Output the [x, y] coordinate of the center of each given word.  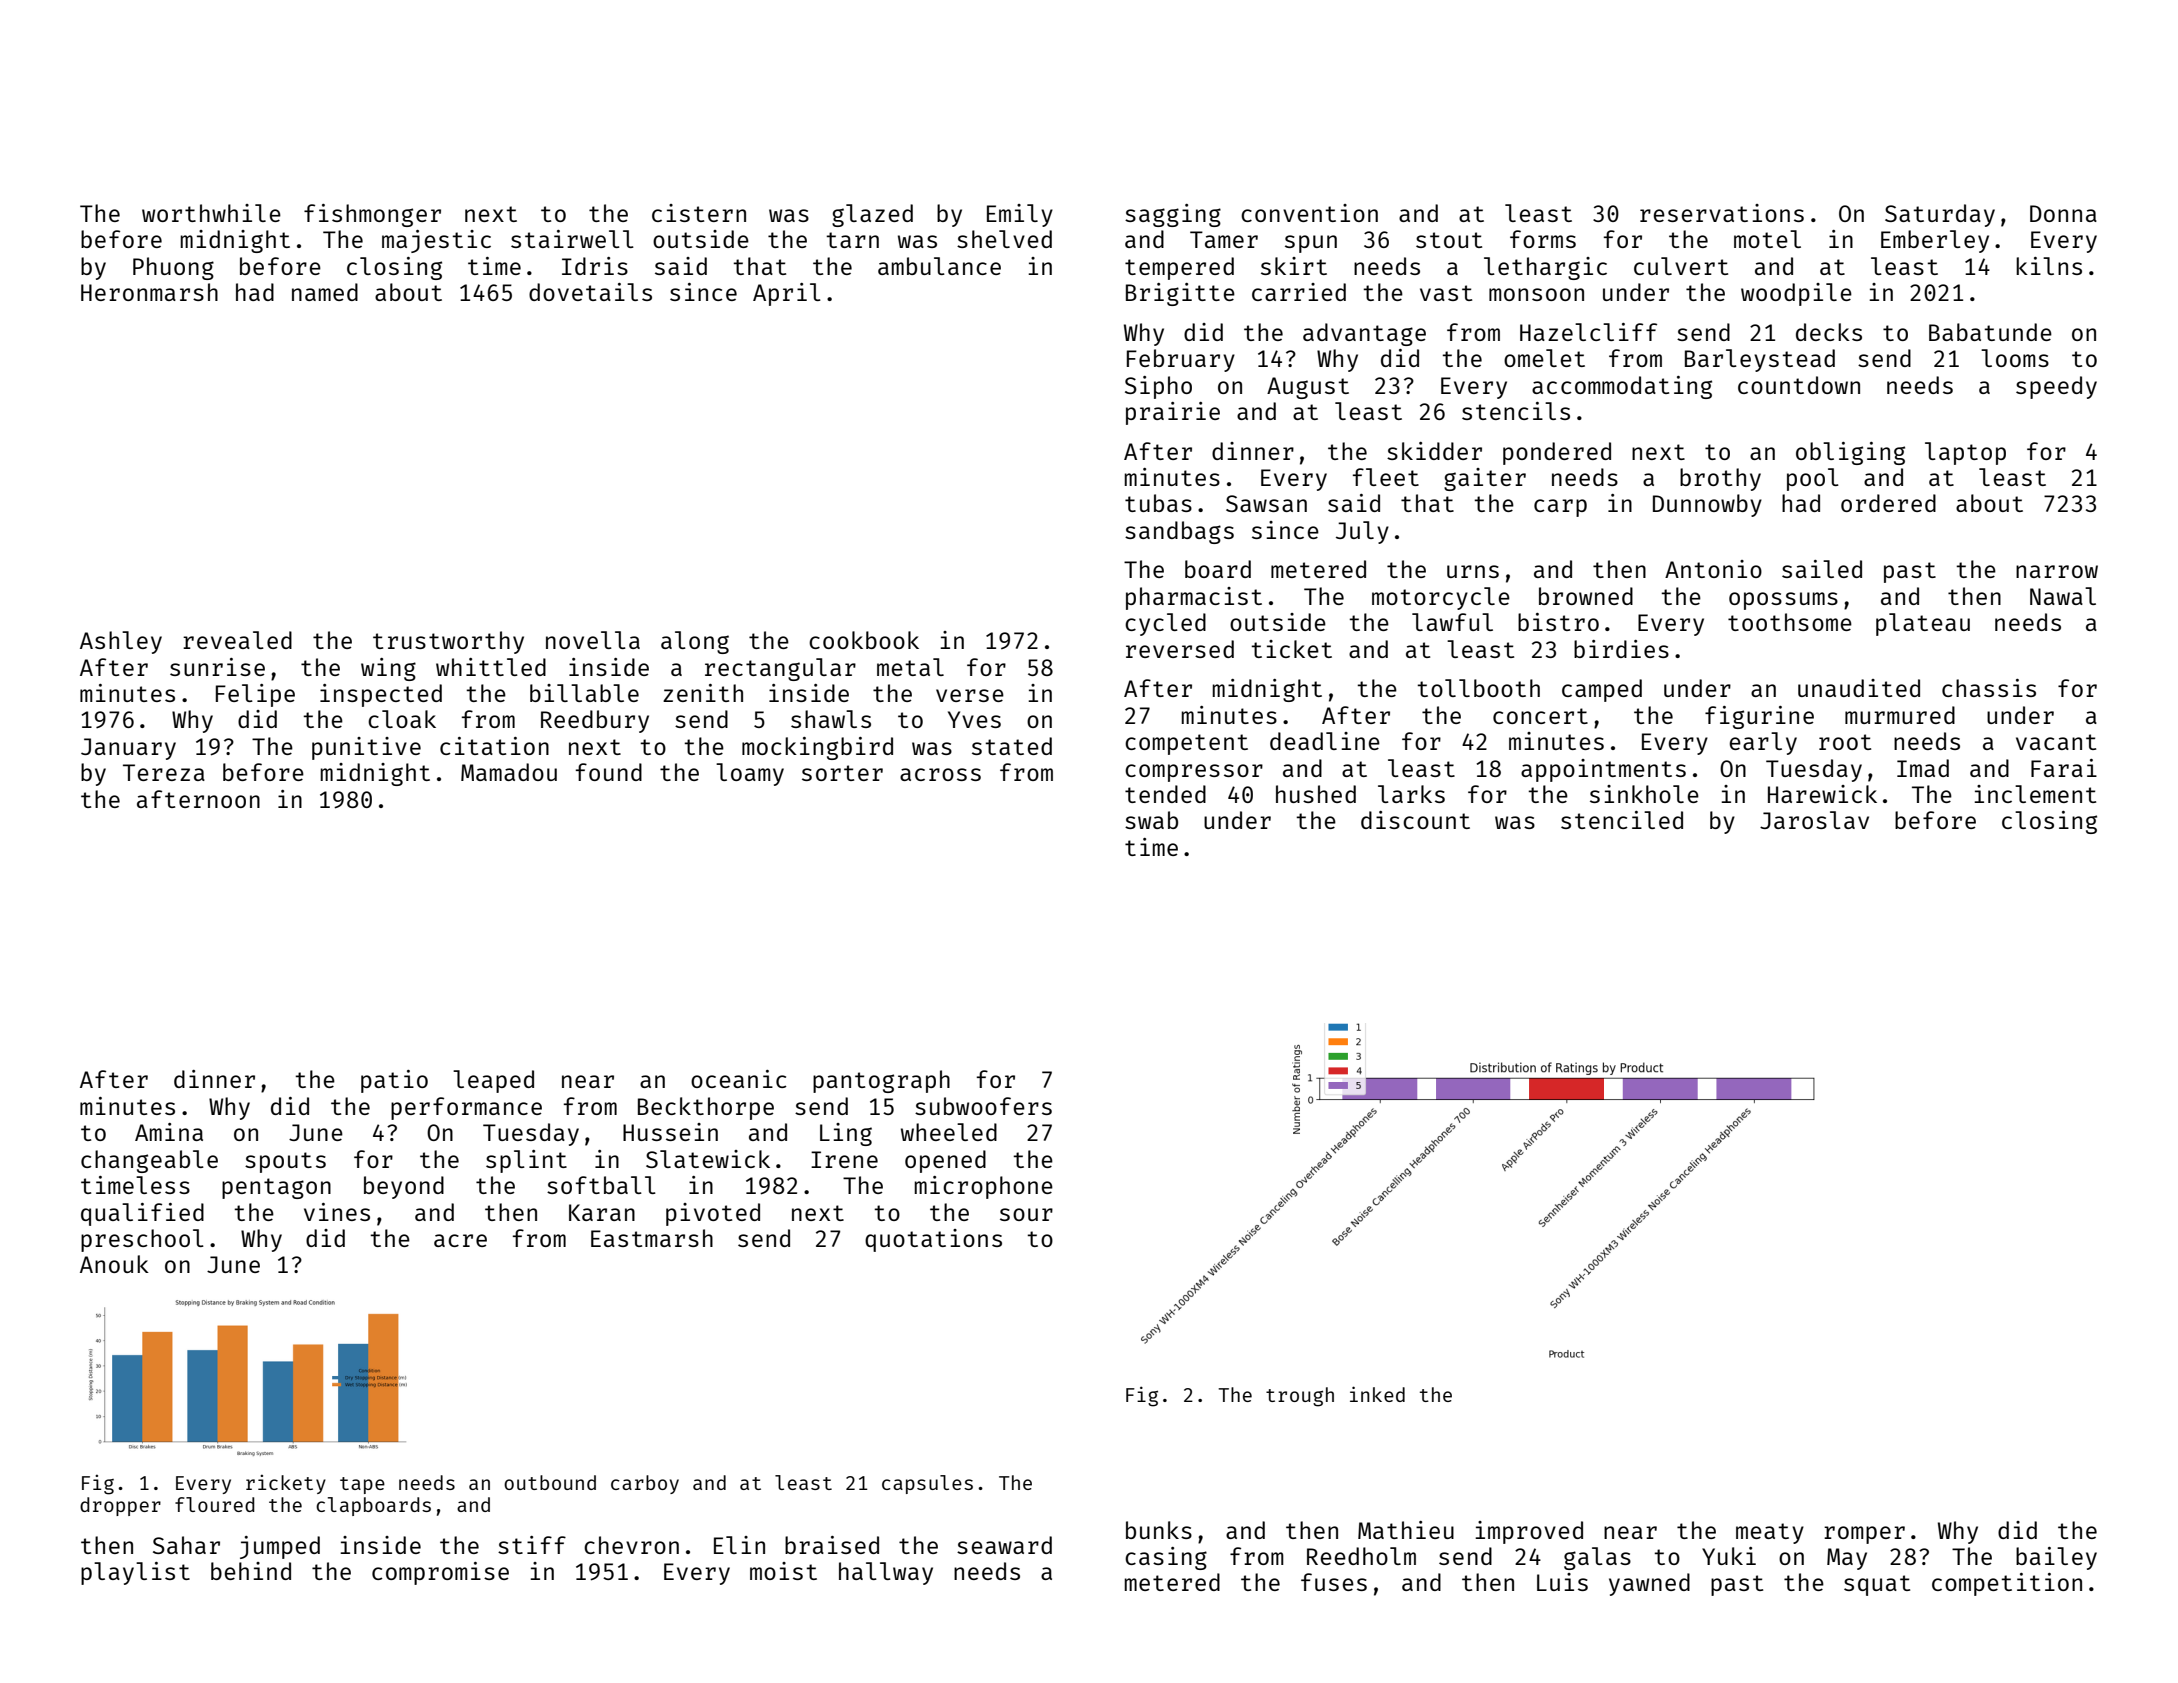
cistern [699, 213]
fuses [1334, 1582]
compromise [440, 1573]
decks [1829, 332]
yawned [1649, 1584]
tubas [1158, 503]
